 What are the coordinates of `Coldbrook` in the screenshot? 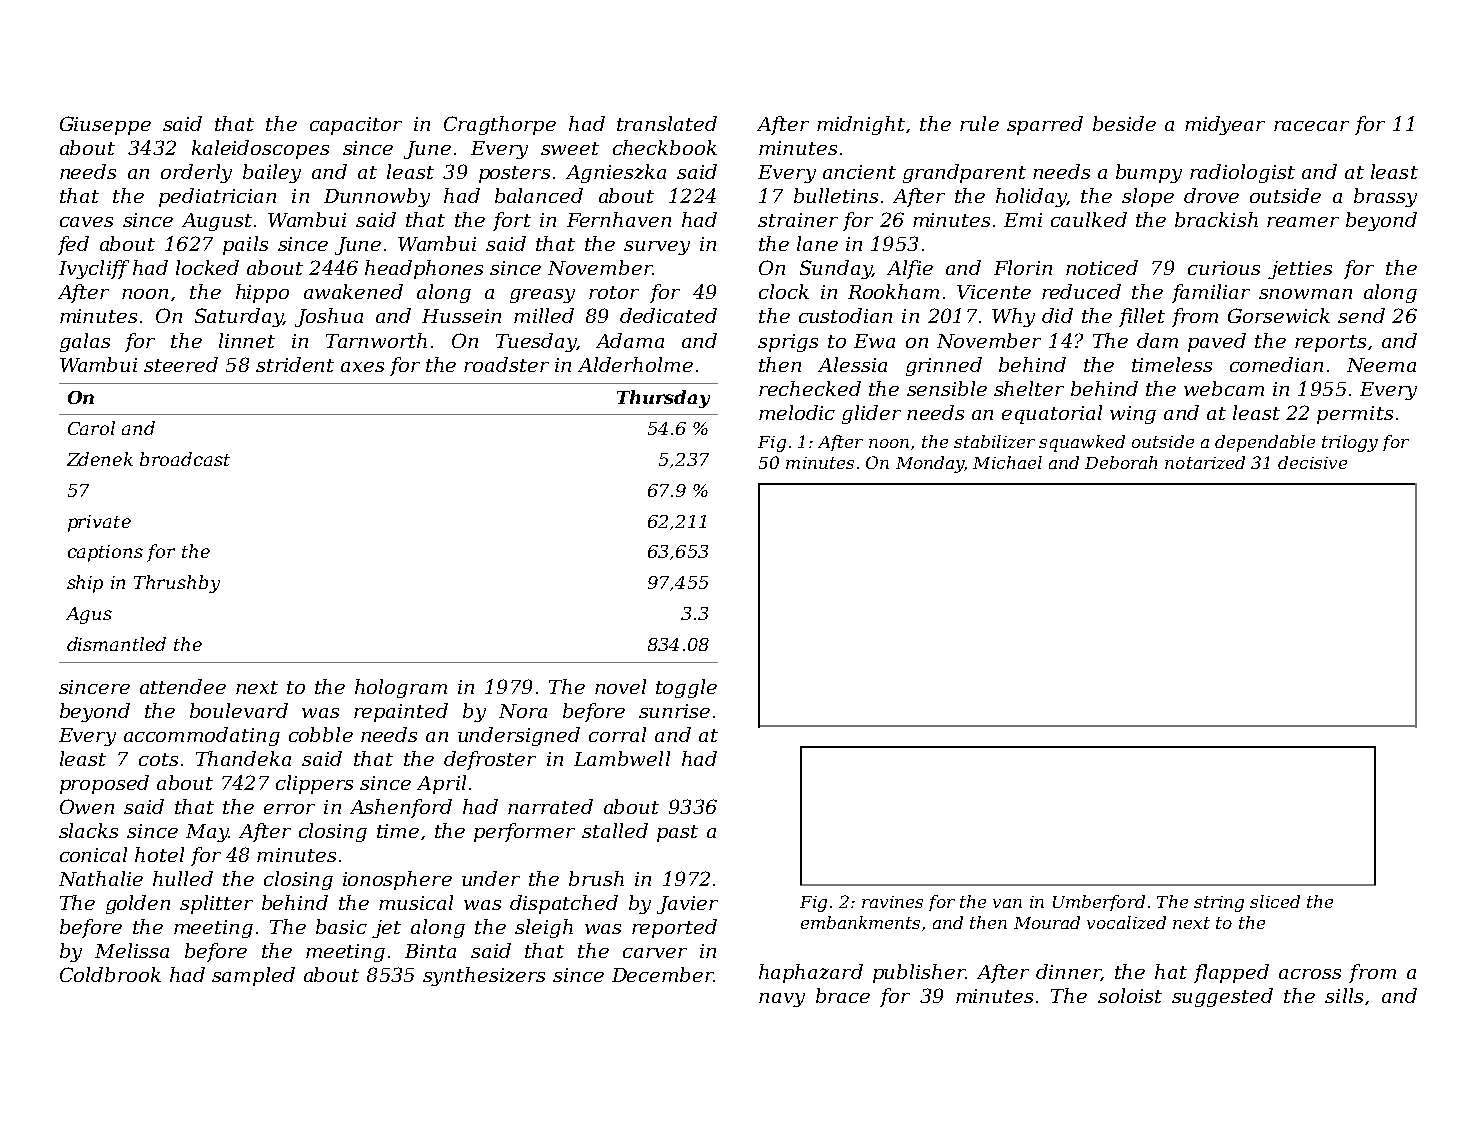 It's located at (110, 974).
